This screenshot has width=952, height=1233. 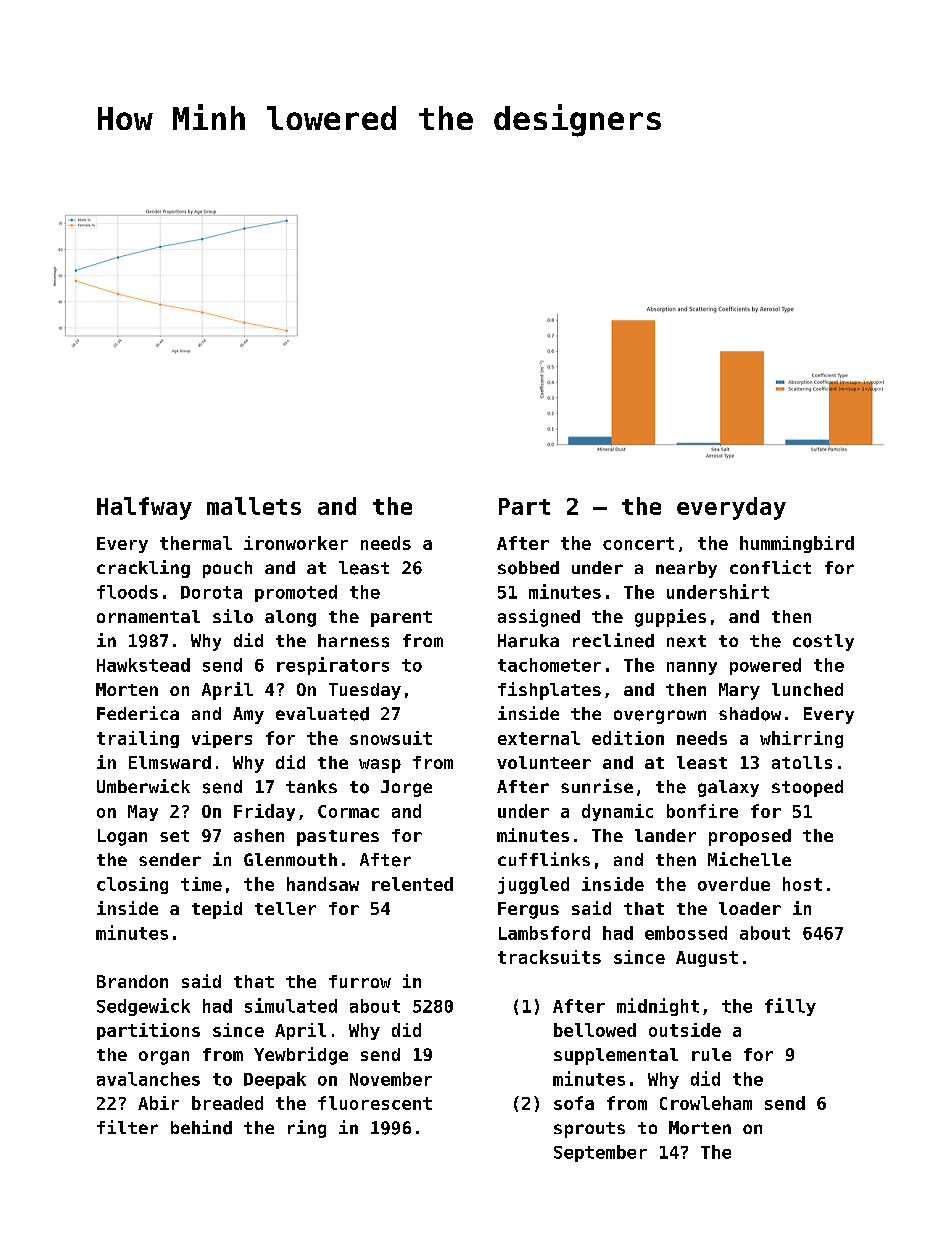 I want to click on silo, so click(x=233, y=616).
